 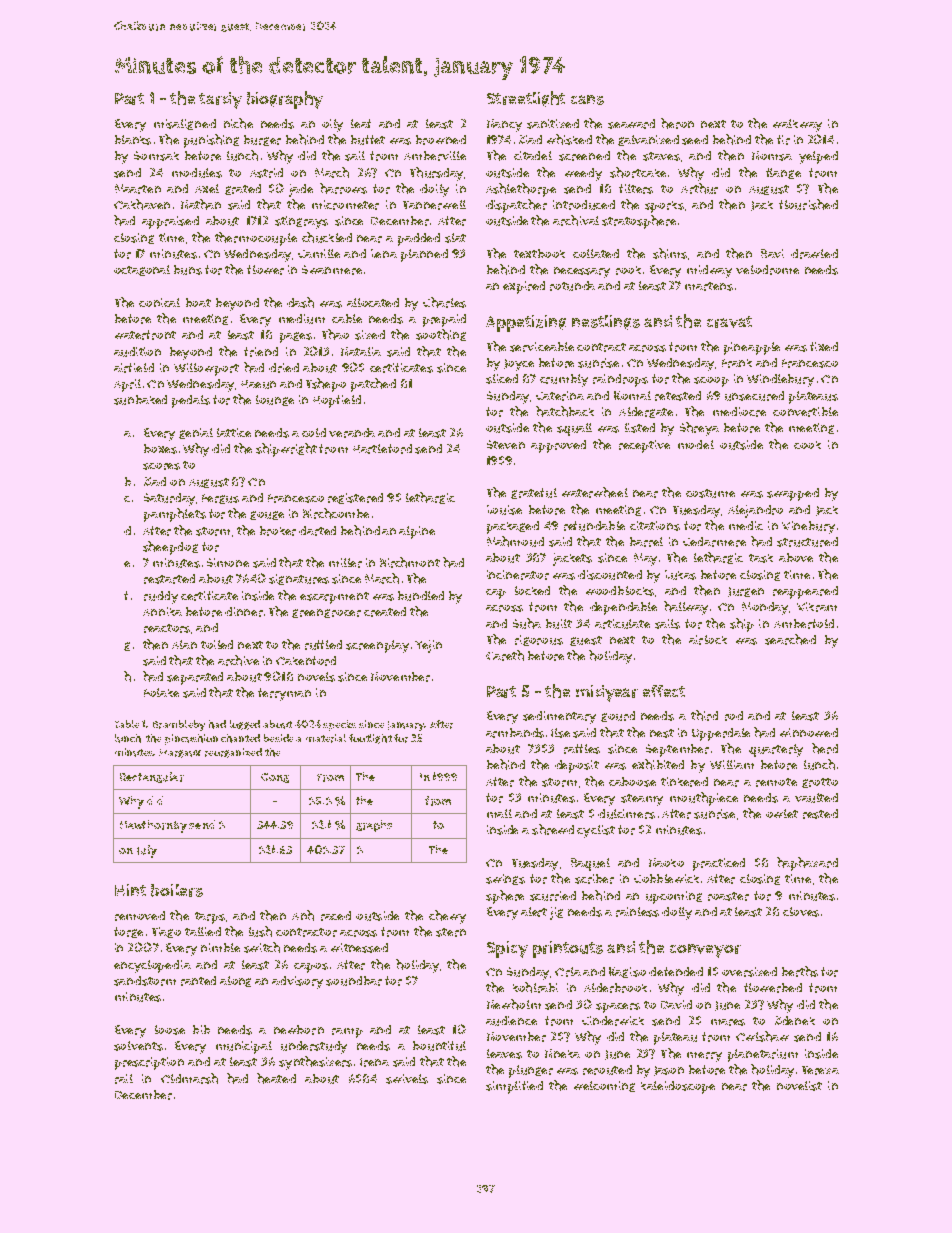 I want to click on Hawthornby, so click(x=153, y=826).
